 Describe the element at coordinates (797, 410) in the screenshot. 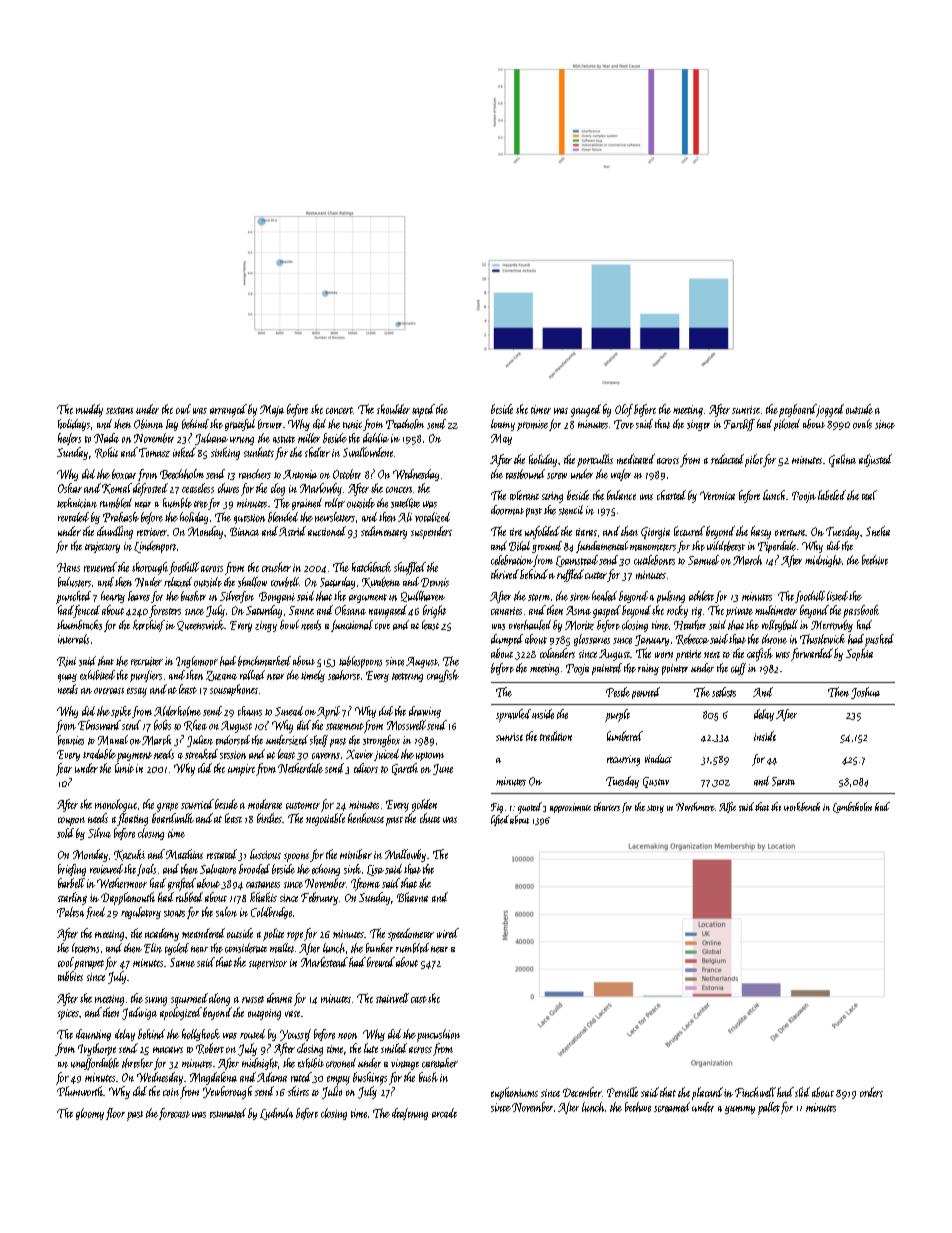

I see `pegboard` at that location.
